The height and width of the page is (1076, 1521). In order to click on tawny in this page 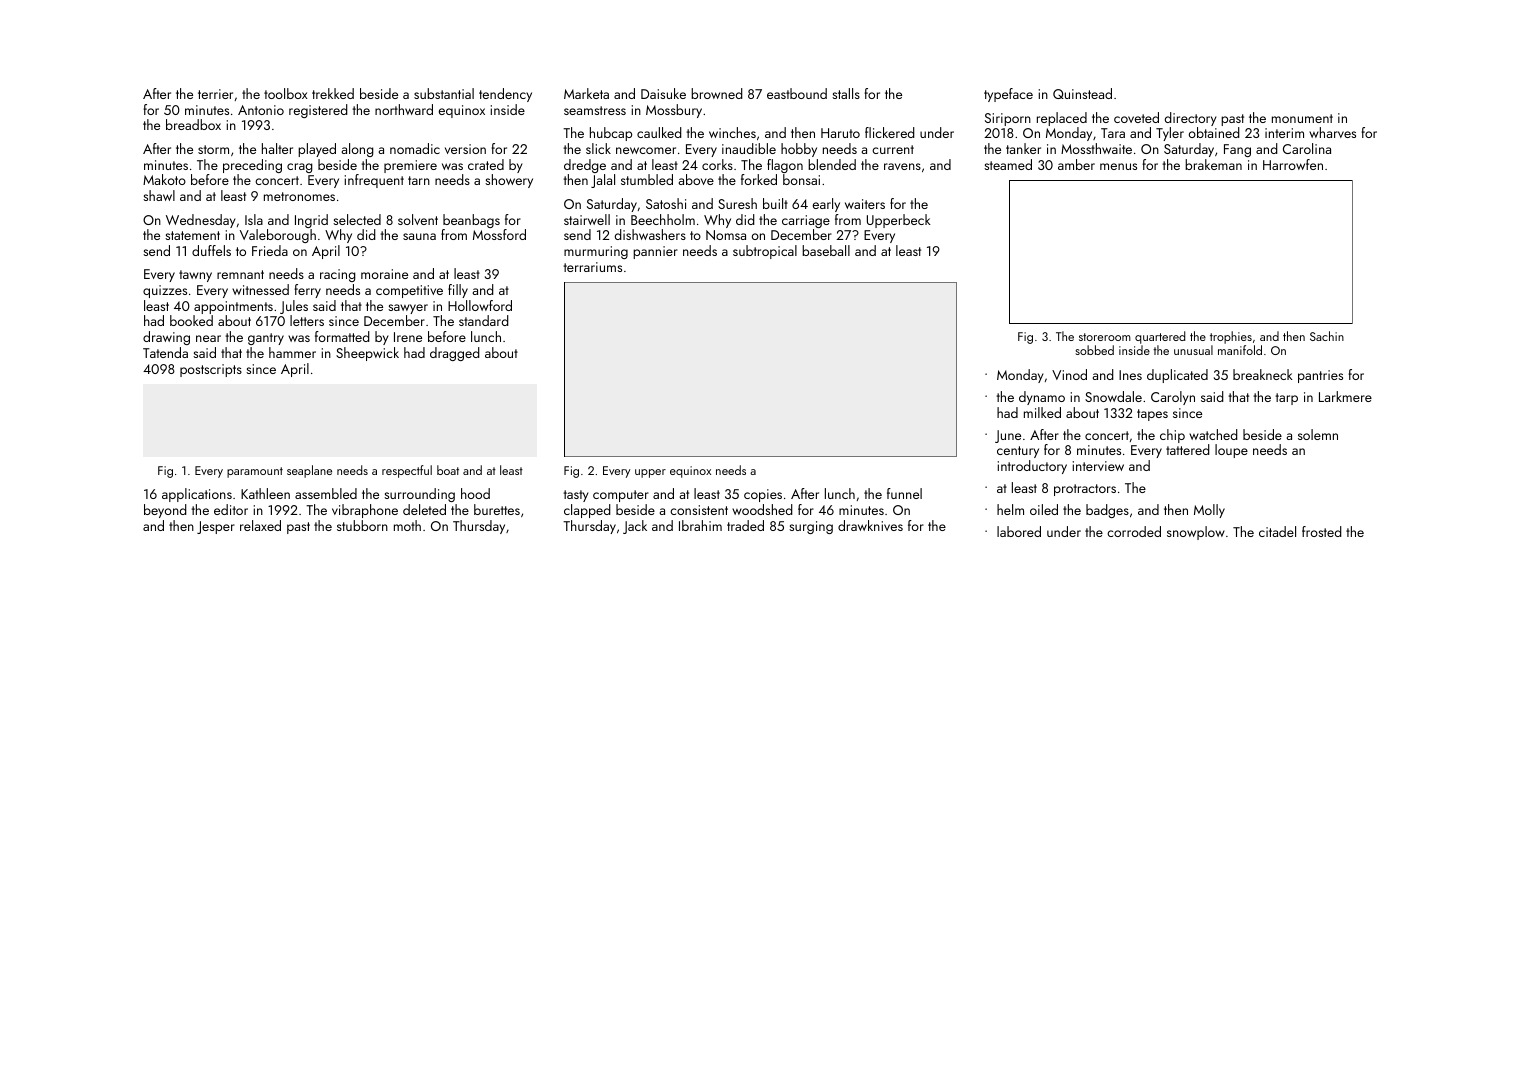, I will do `click(195, 276)`.
